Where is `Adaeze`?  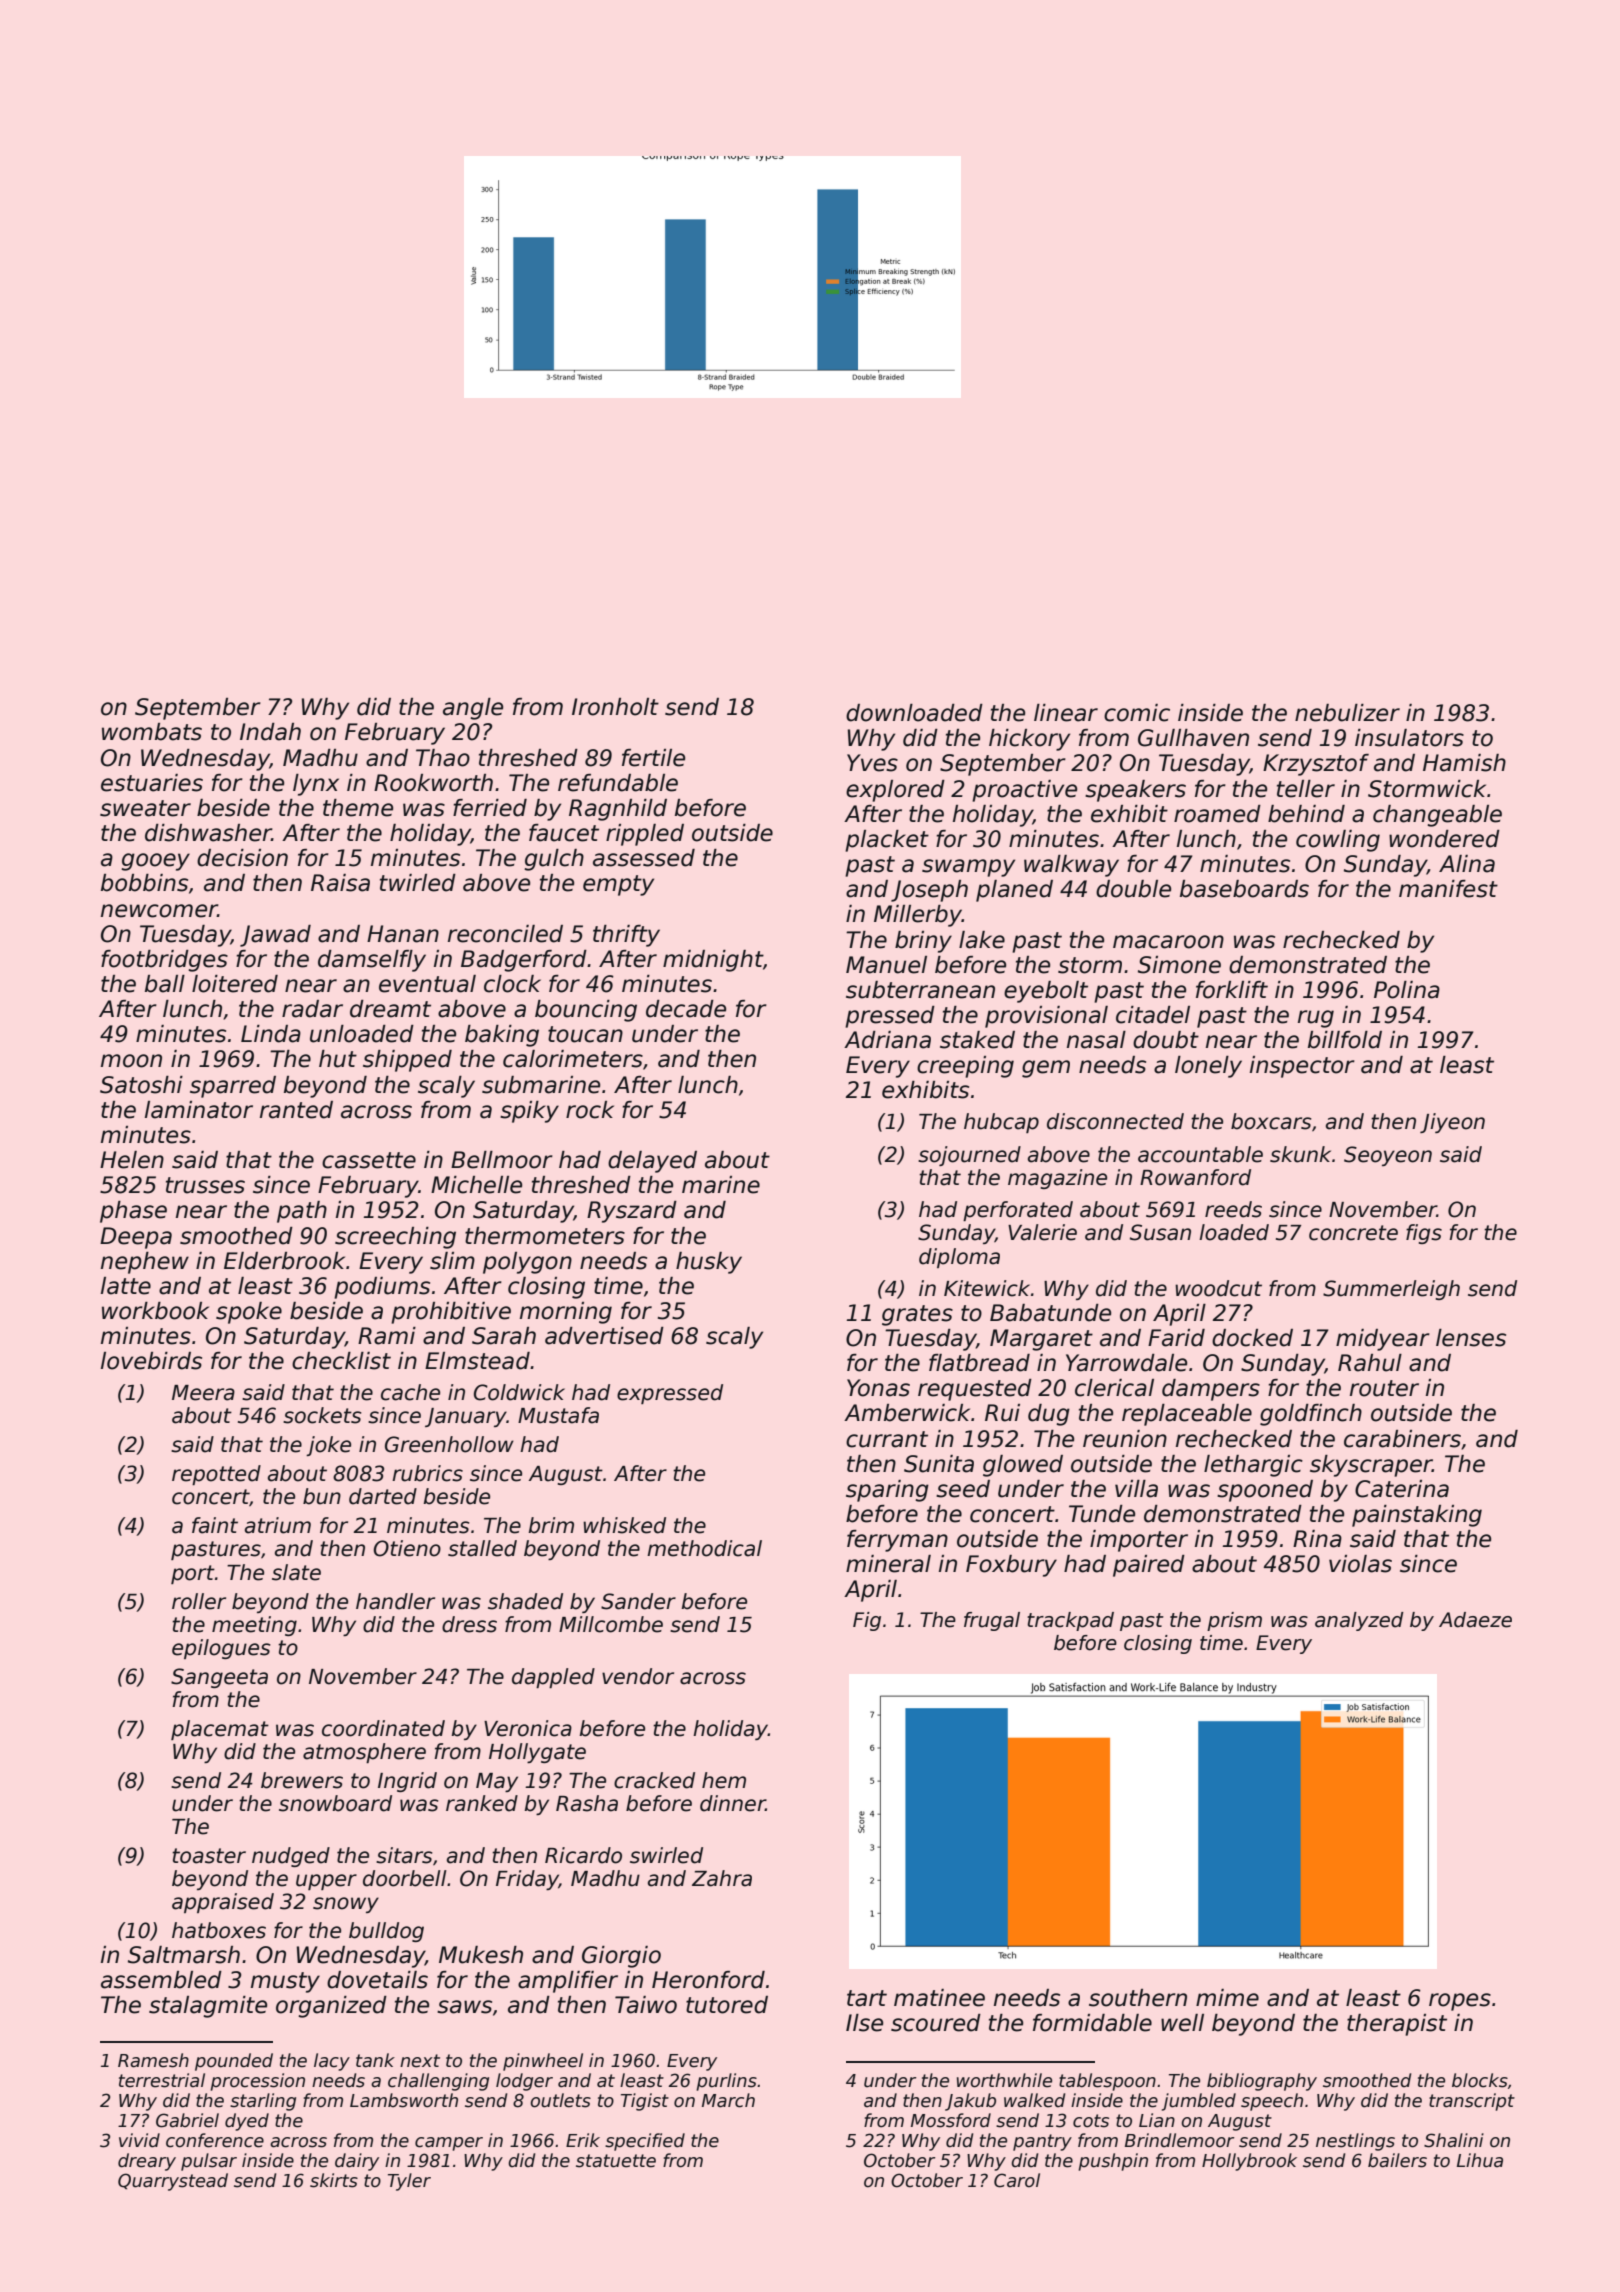 Adaeze is located at coordinates (1475, 1620).
